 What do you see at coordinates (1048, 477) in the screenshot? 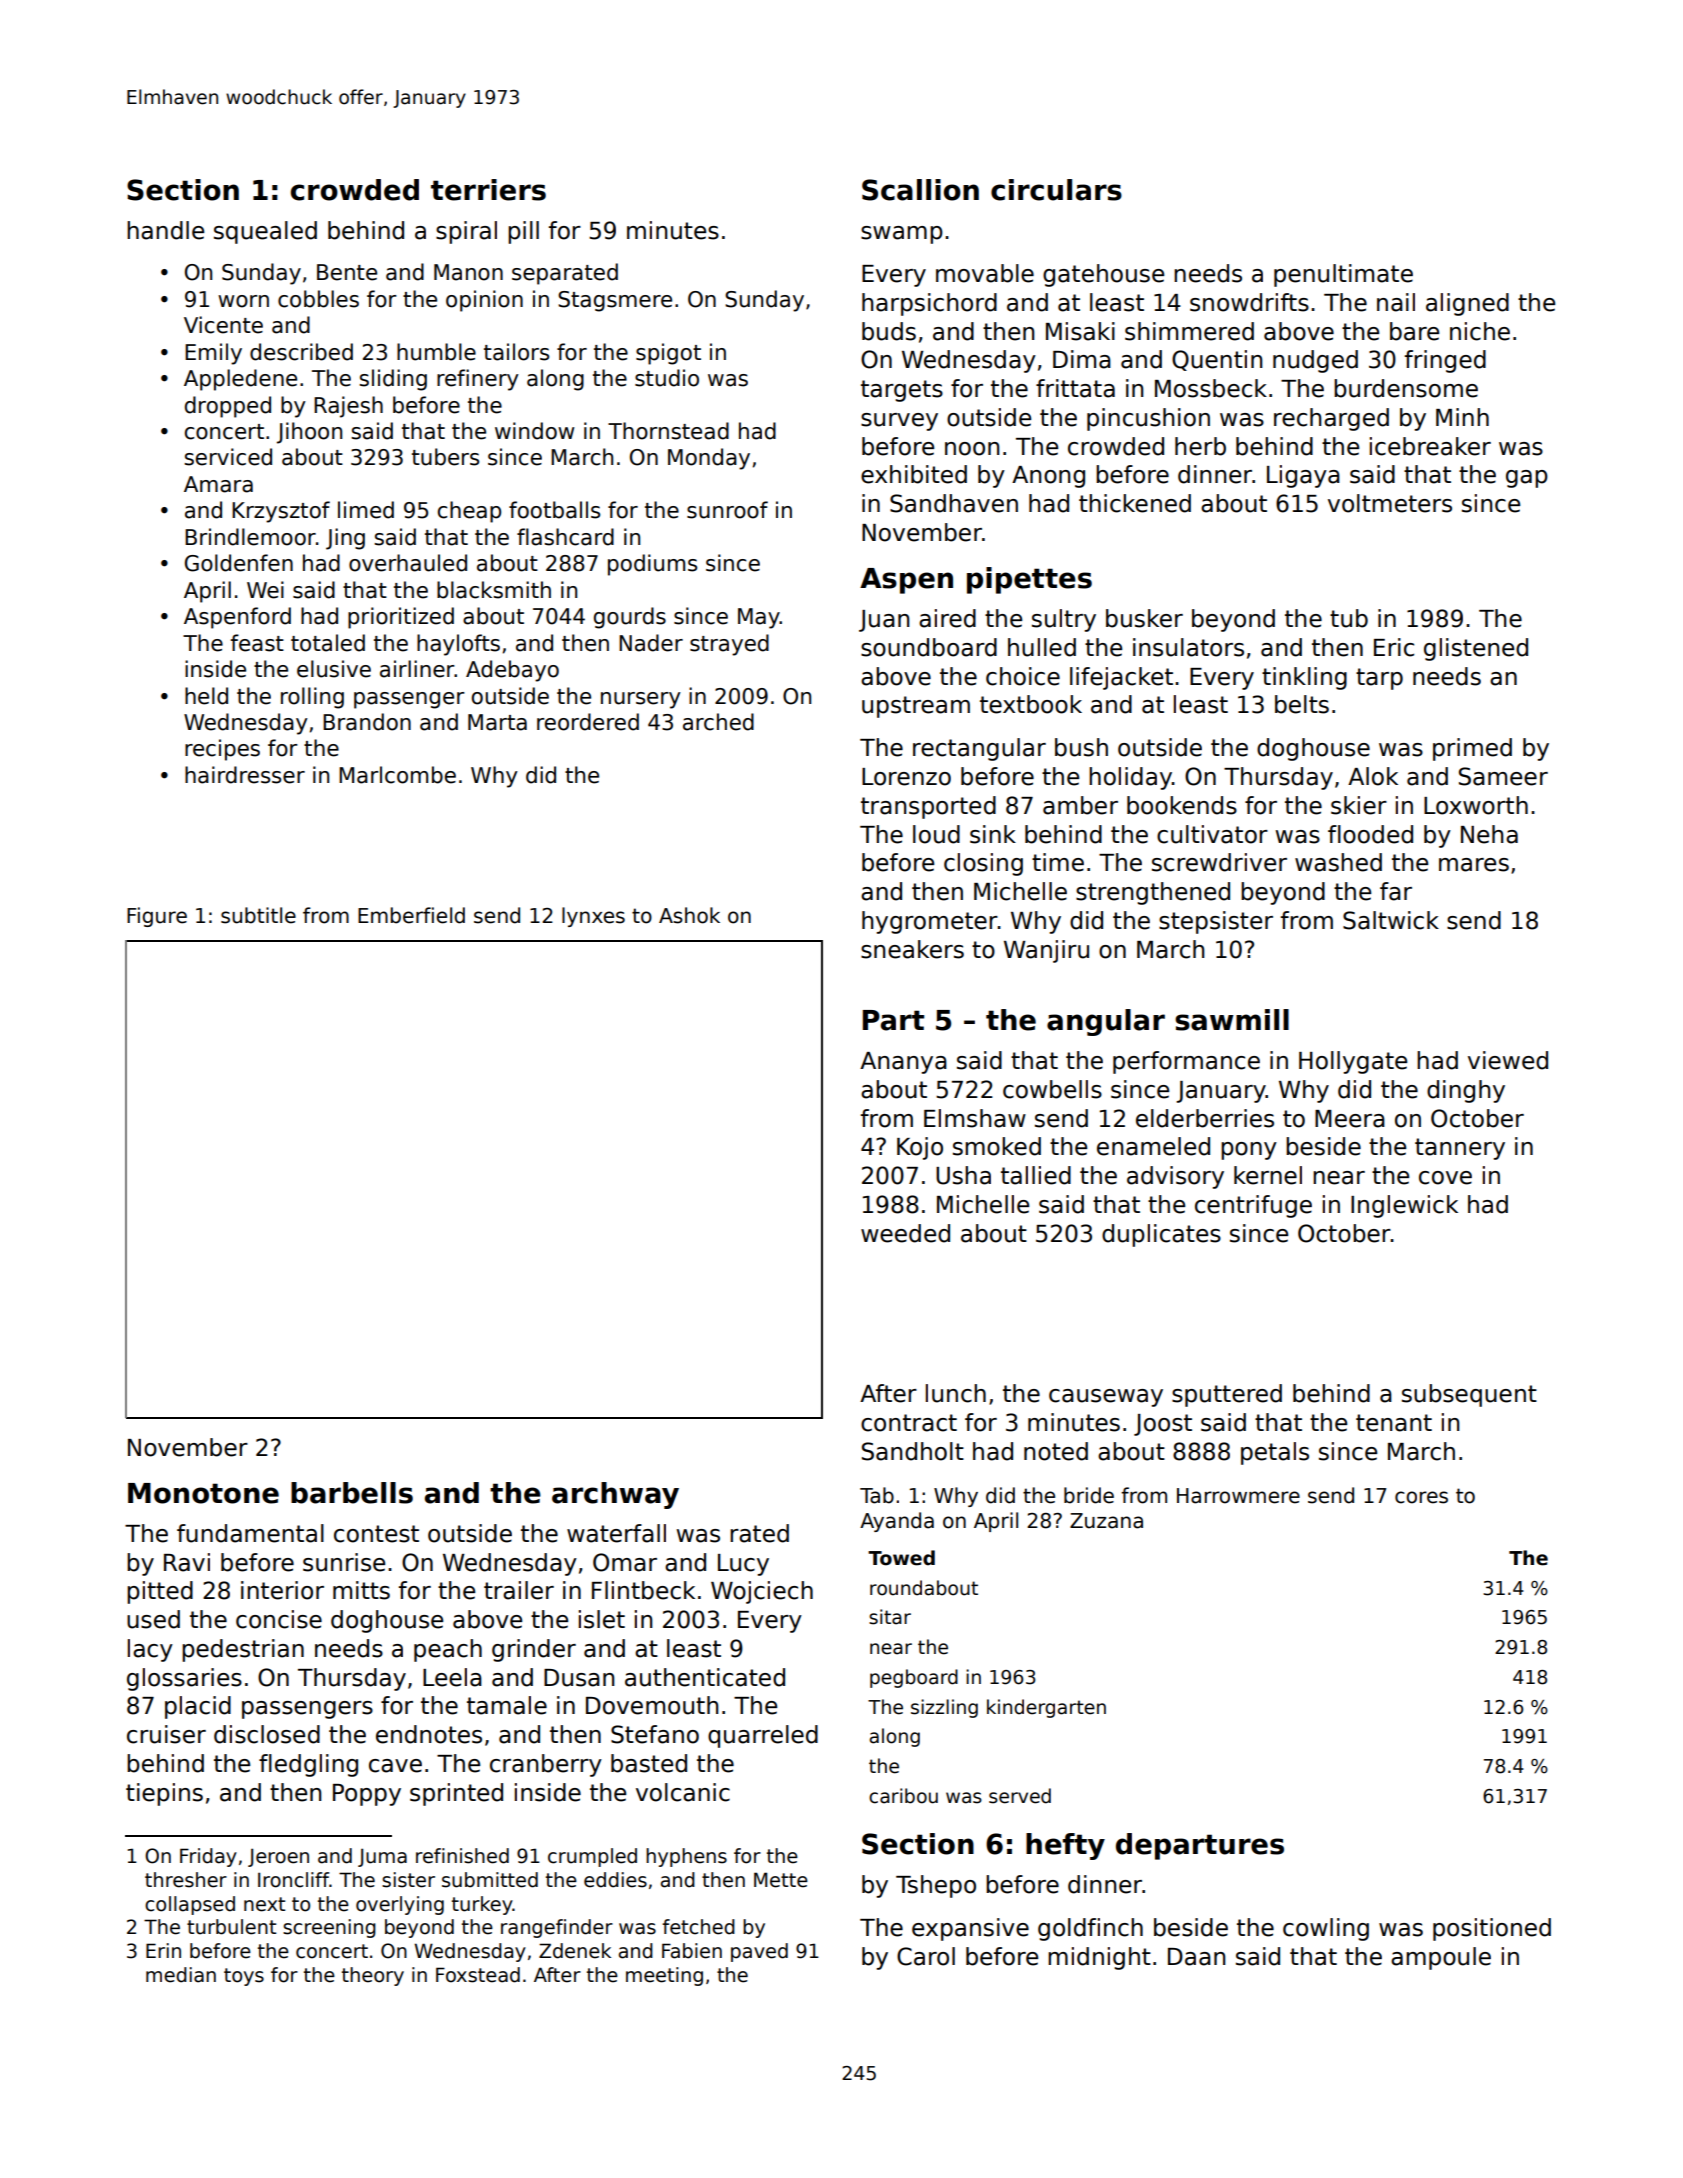
I see `Anong` at bounding box center [1048, 477].
